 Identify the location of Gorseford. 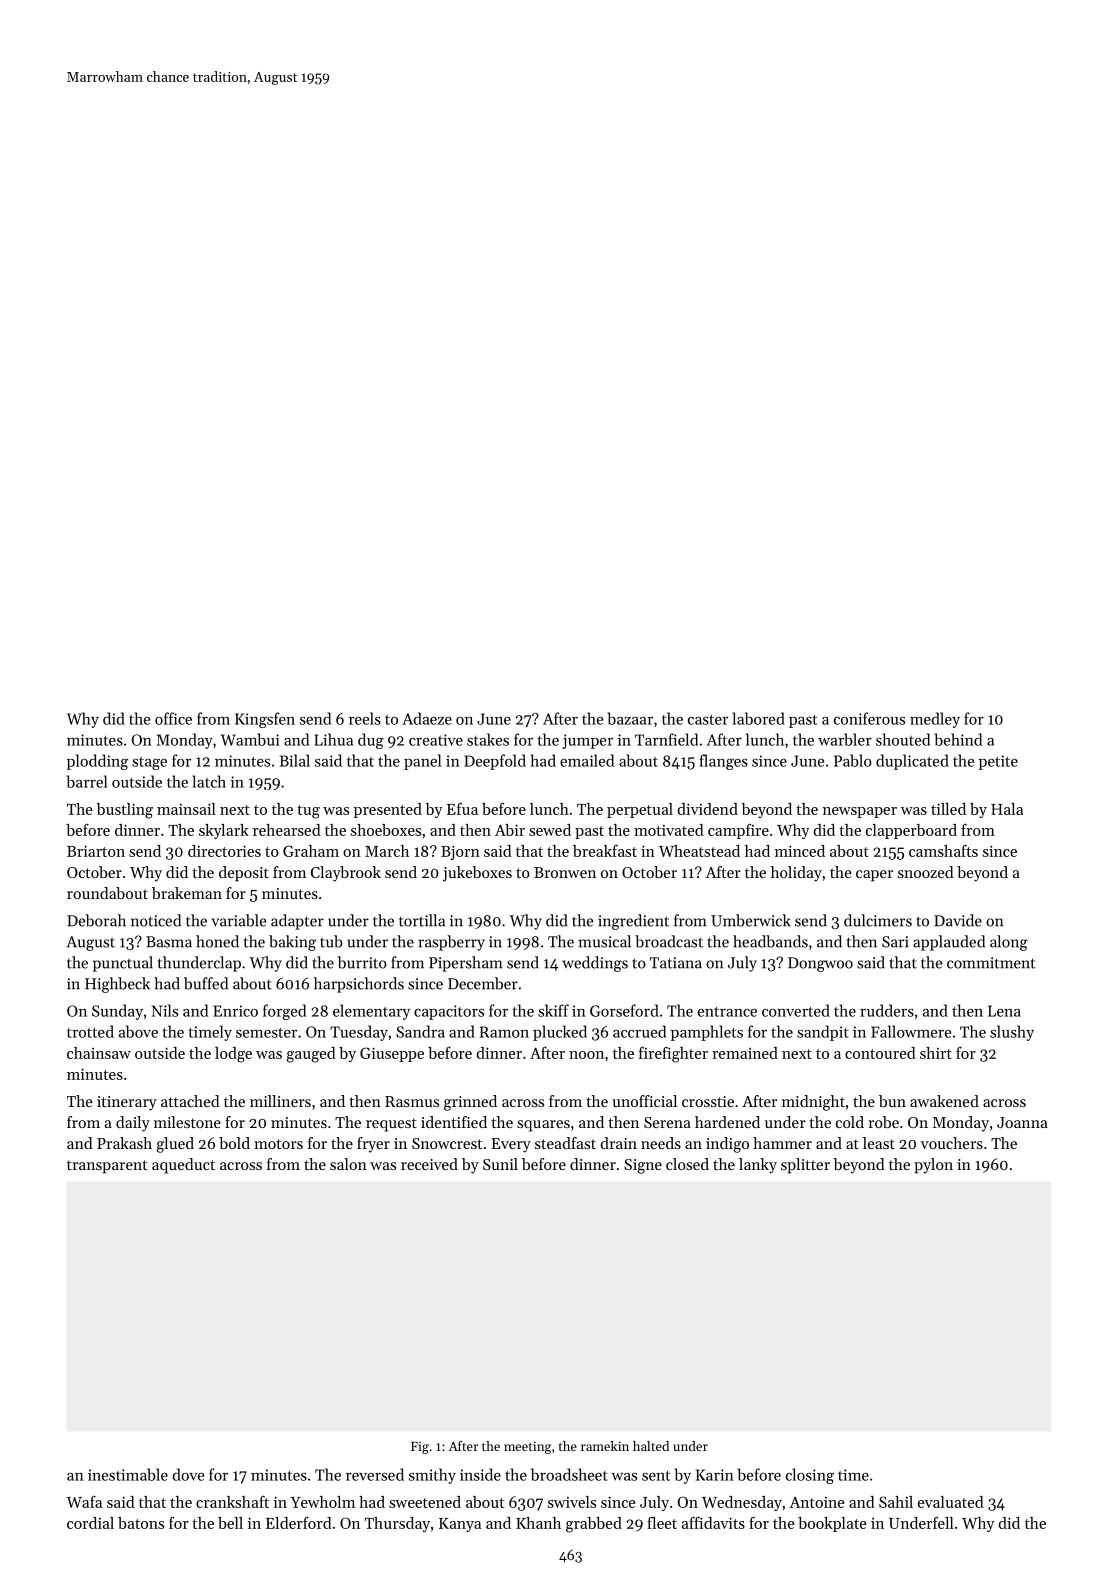
(624, 1010).
